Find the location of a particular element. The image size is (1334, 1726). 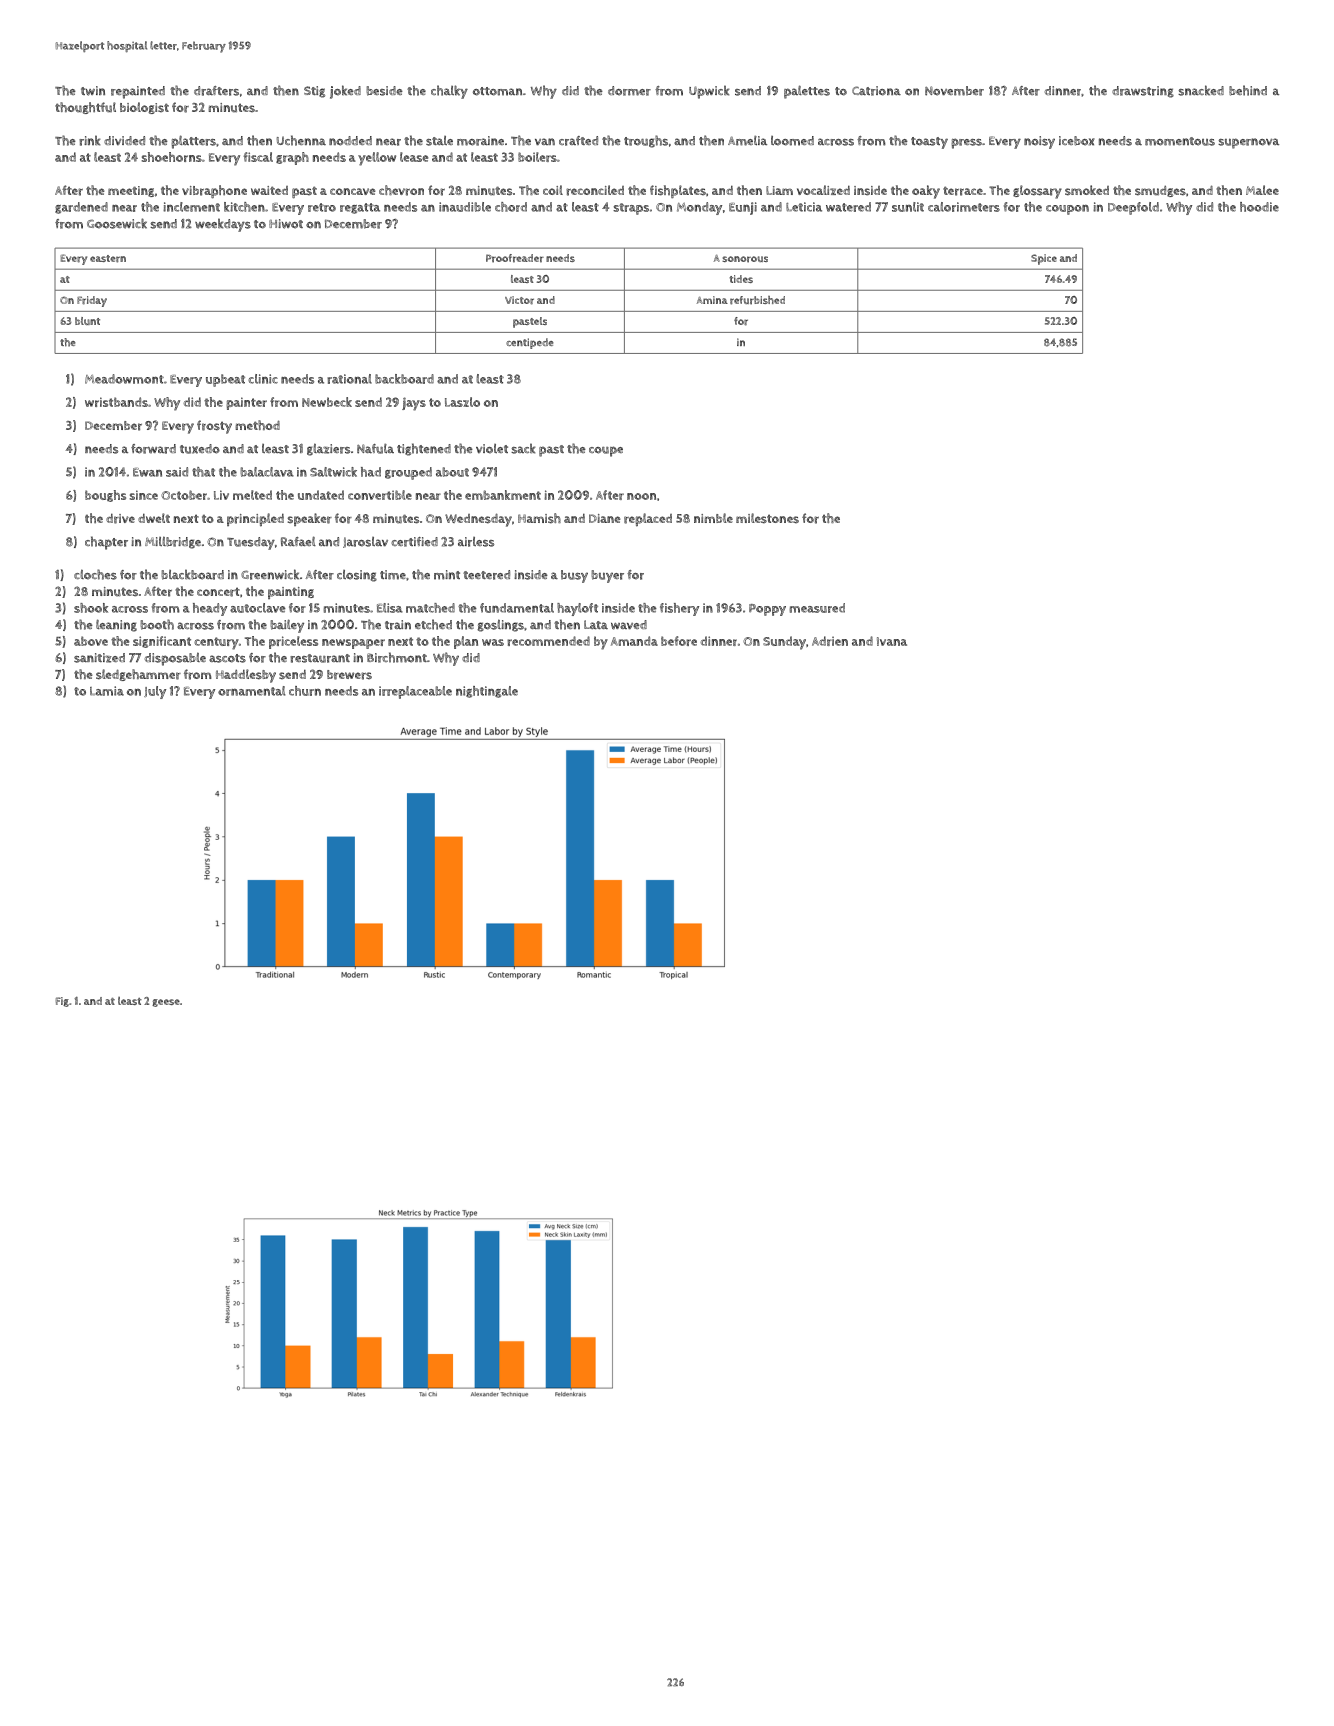

Lamia is located at coordinates (107, 691).
